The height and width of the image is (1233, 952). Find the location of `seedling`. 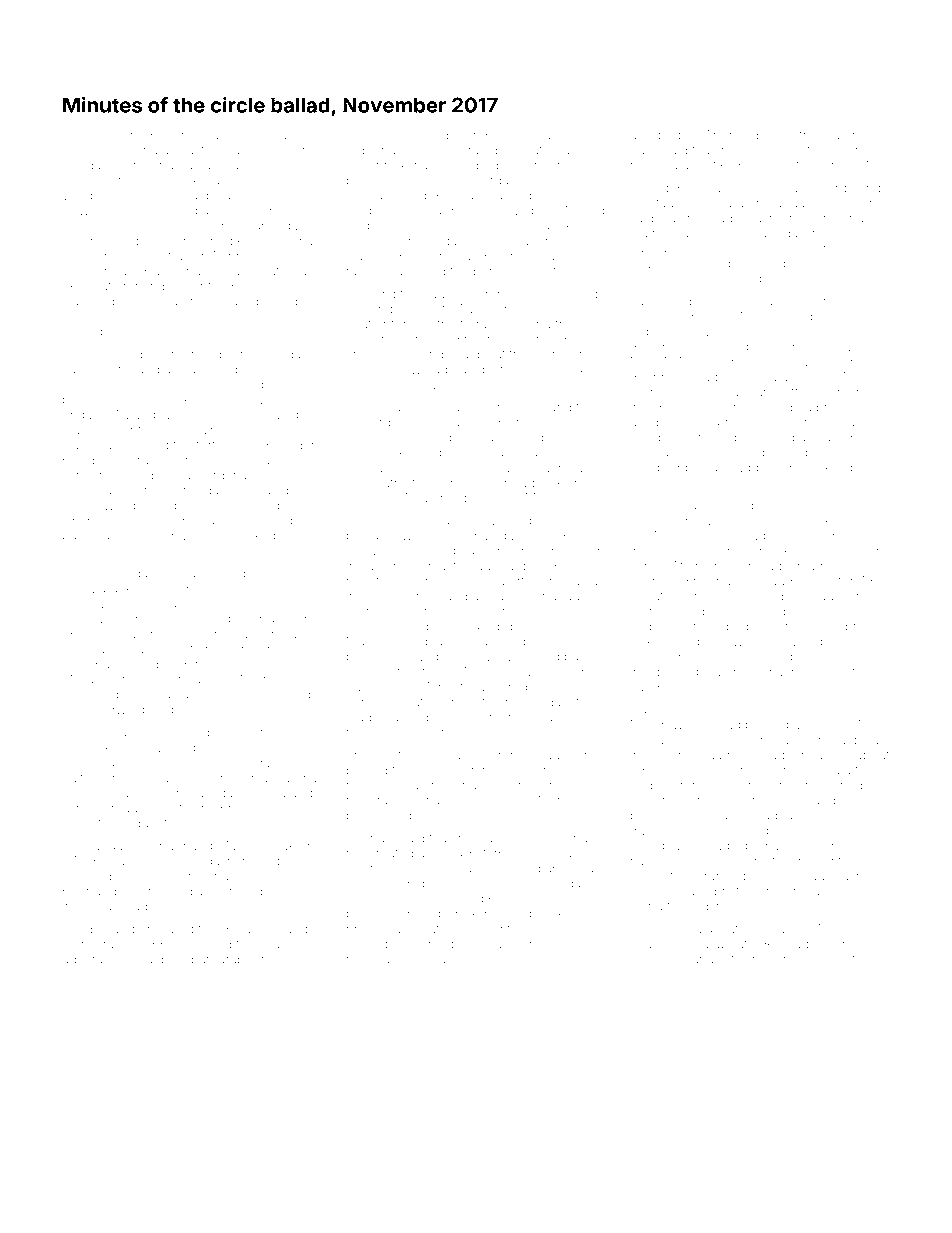

seedling is located at coordinates (111, 764).
